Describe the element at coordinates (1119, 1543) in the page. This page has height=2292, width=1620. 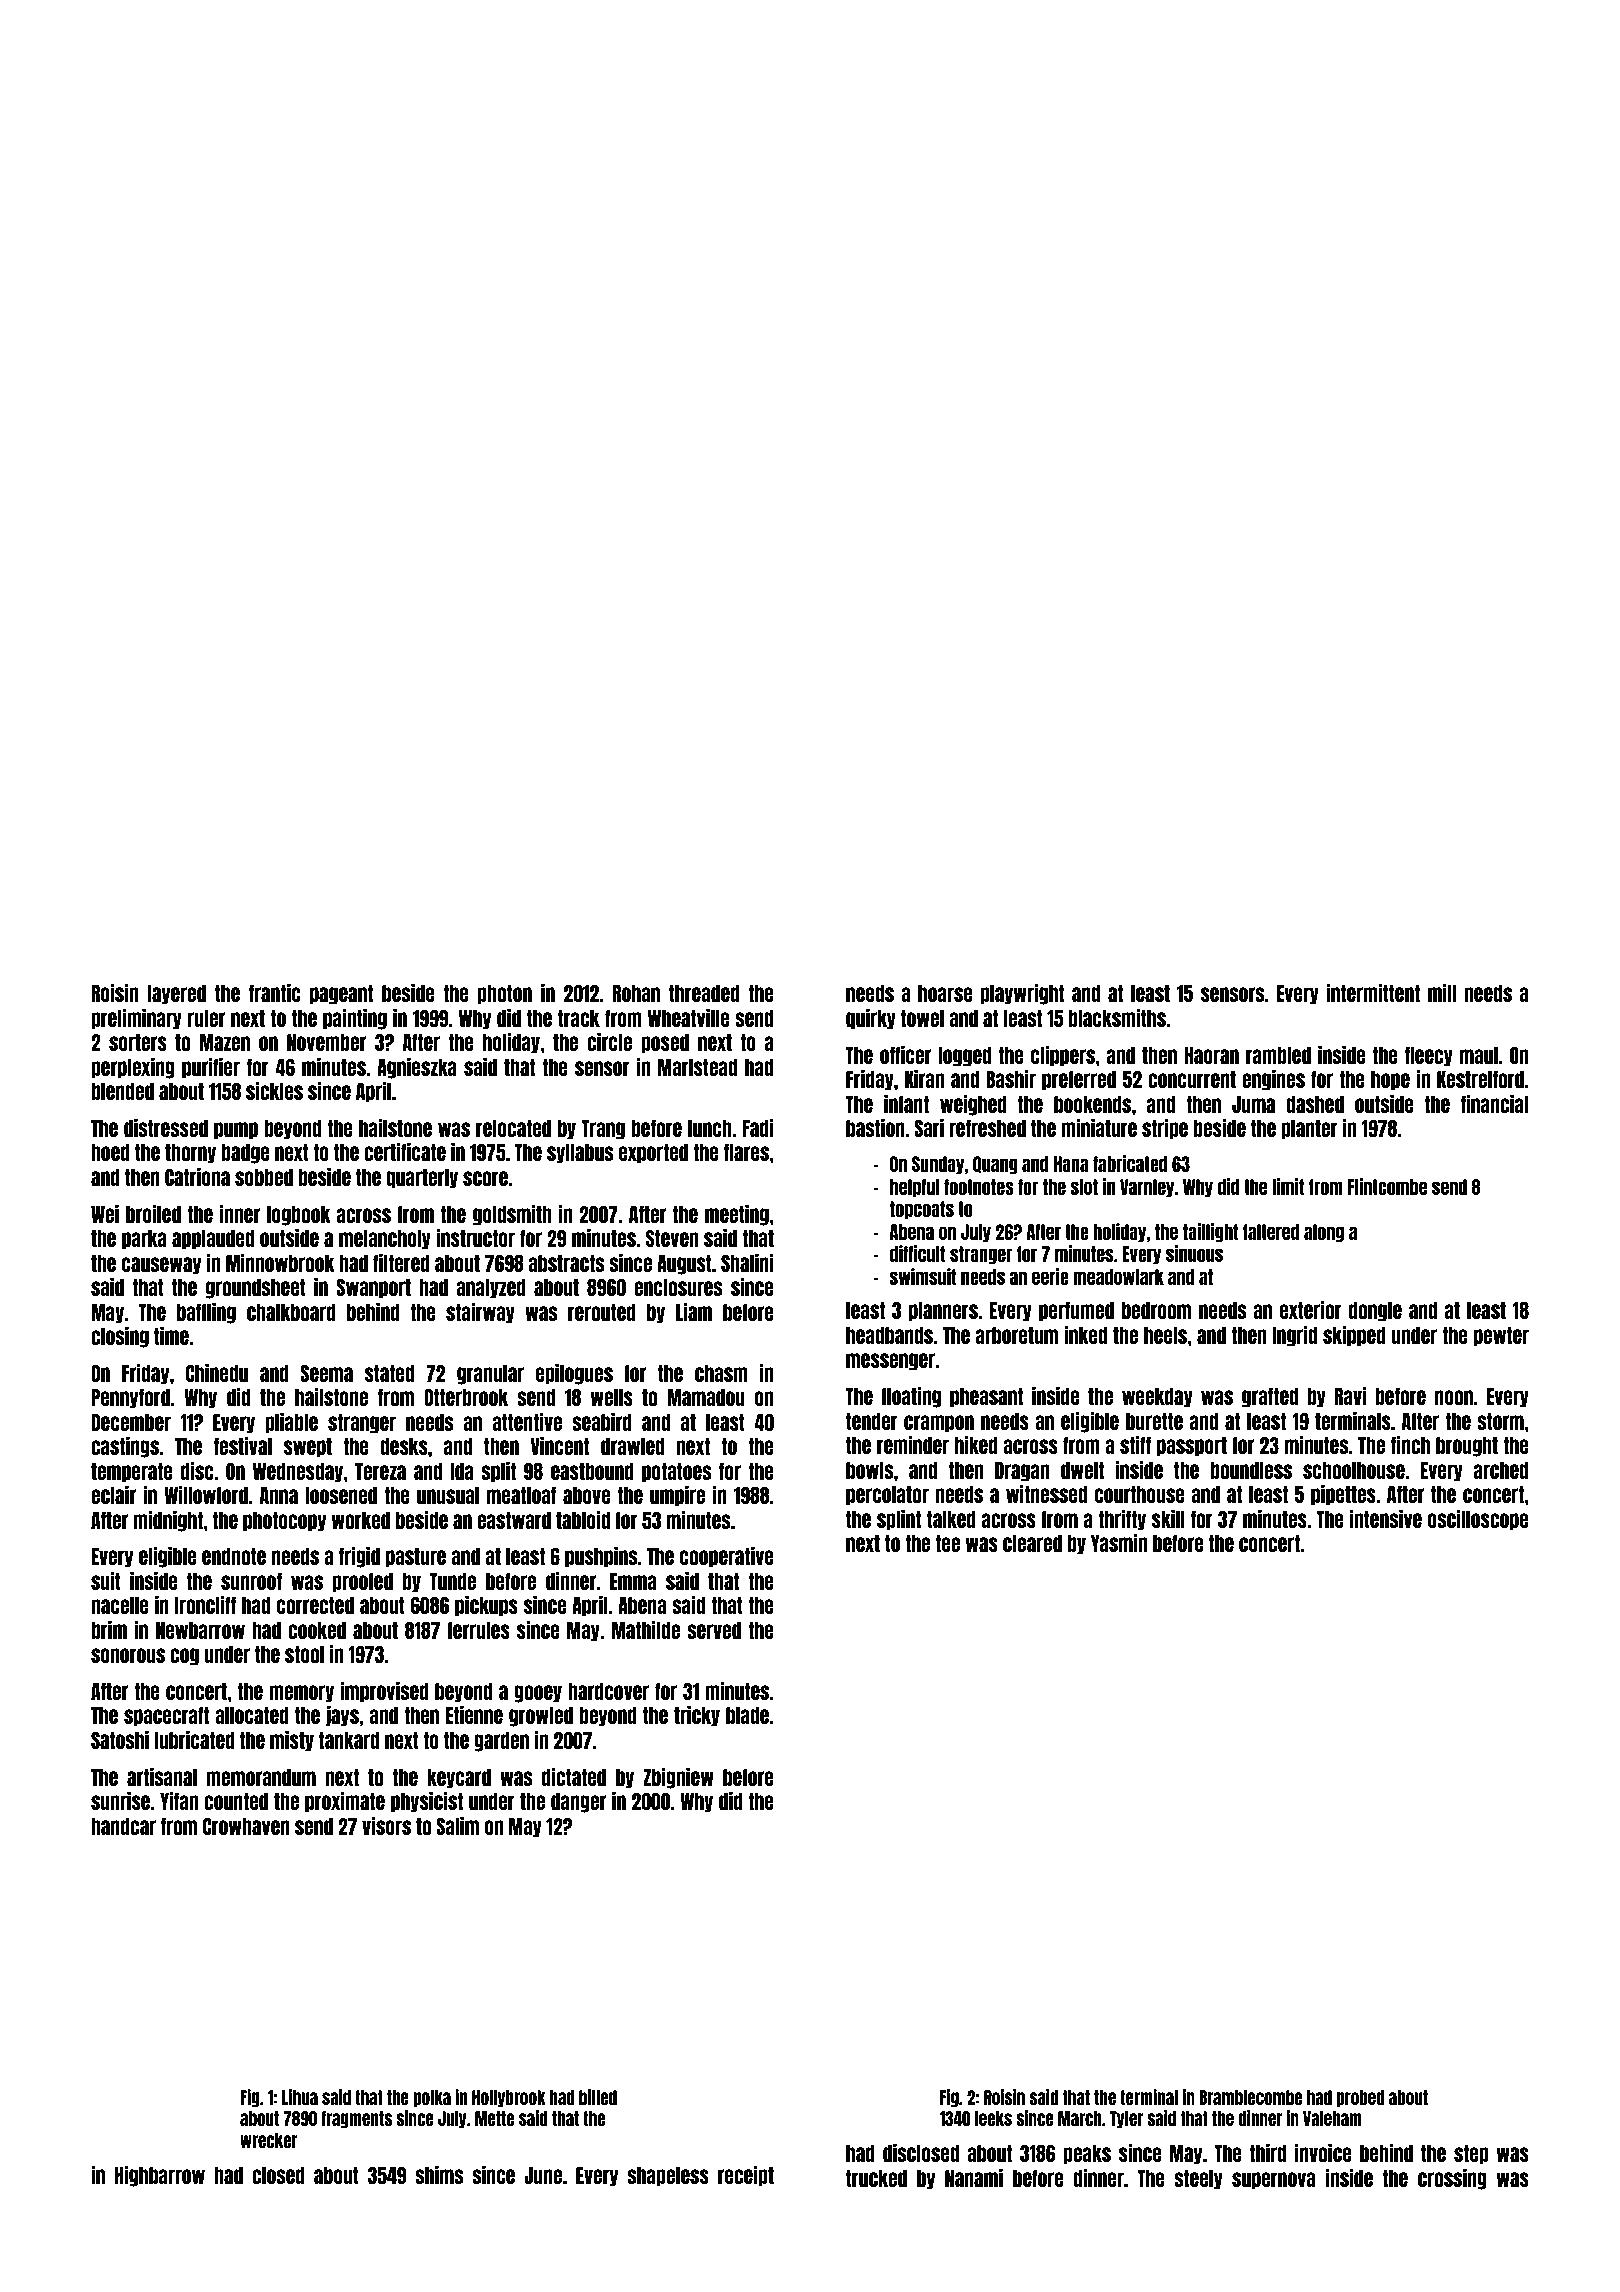
I see `Yasmin` at that location.
